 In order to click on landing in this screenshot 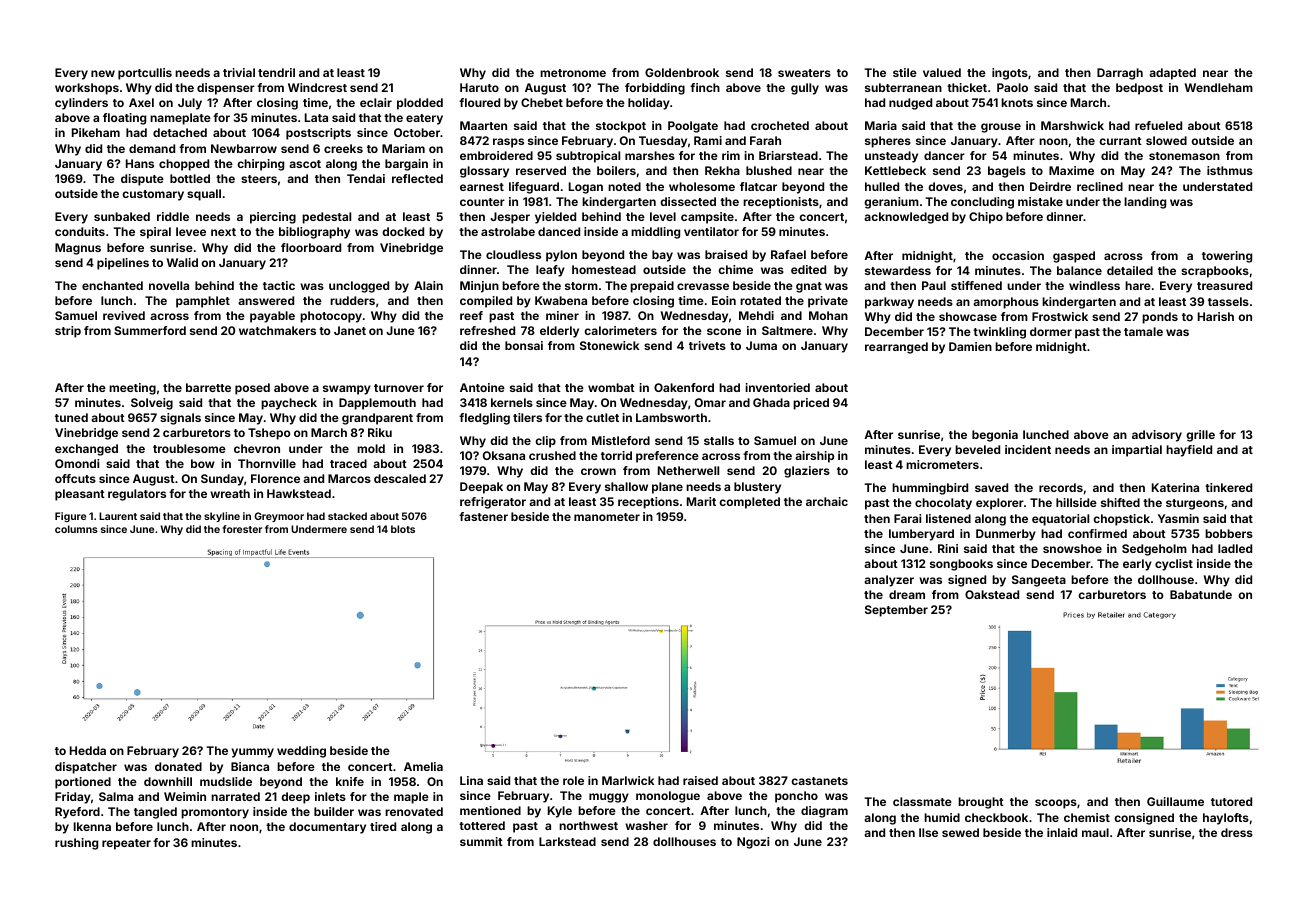, I will do `click(1145, 203)`.
